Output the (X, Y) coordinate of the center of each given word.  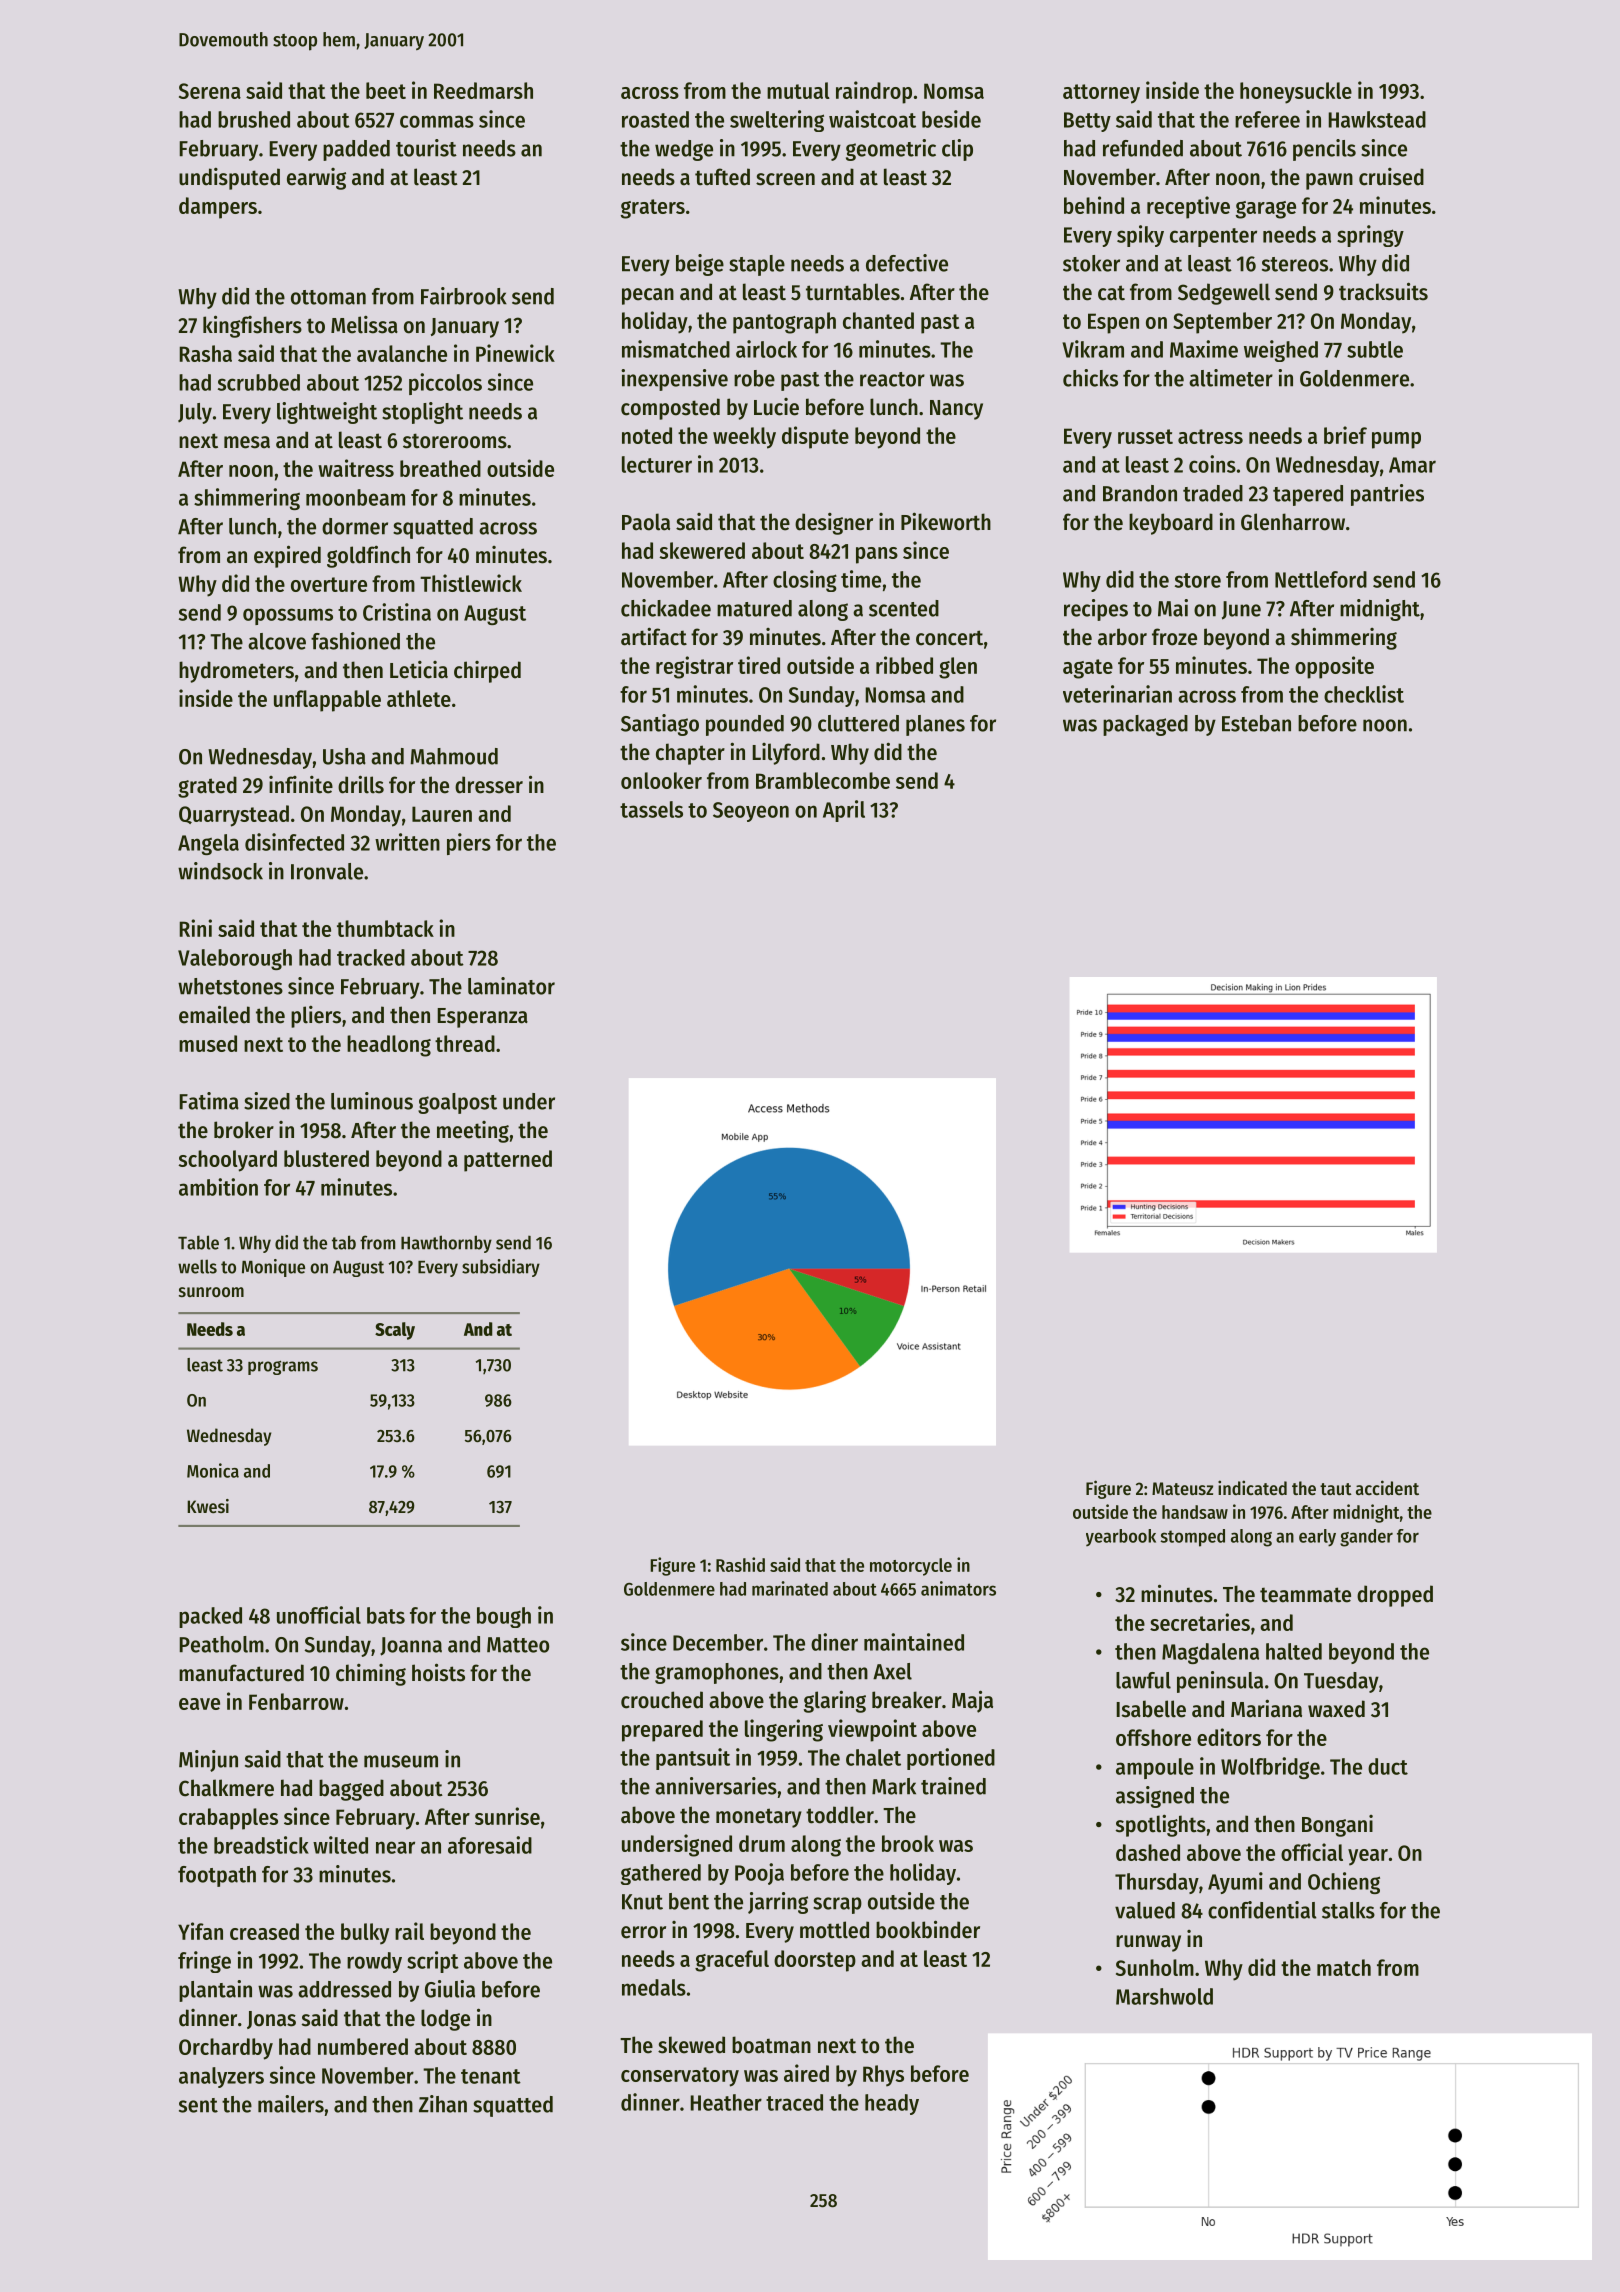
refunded (1143, 148)
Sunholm (1155, 1967)
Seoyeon (751, 812)
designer (834, 524)
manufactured (241, 1673)
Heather (726, 2102)
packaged (1145, 725)
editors (1229, 1737)
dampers (218, 208)
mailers (291, 2104)
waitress (356, 468)
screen (785, 179)
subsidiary (501, 1268)
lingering (784, 1730)
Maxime (1204, 349)
